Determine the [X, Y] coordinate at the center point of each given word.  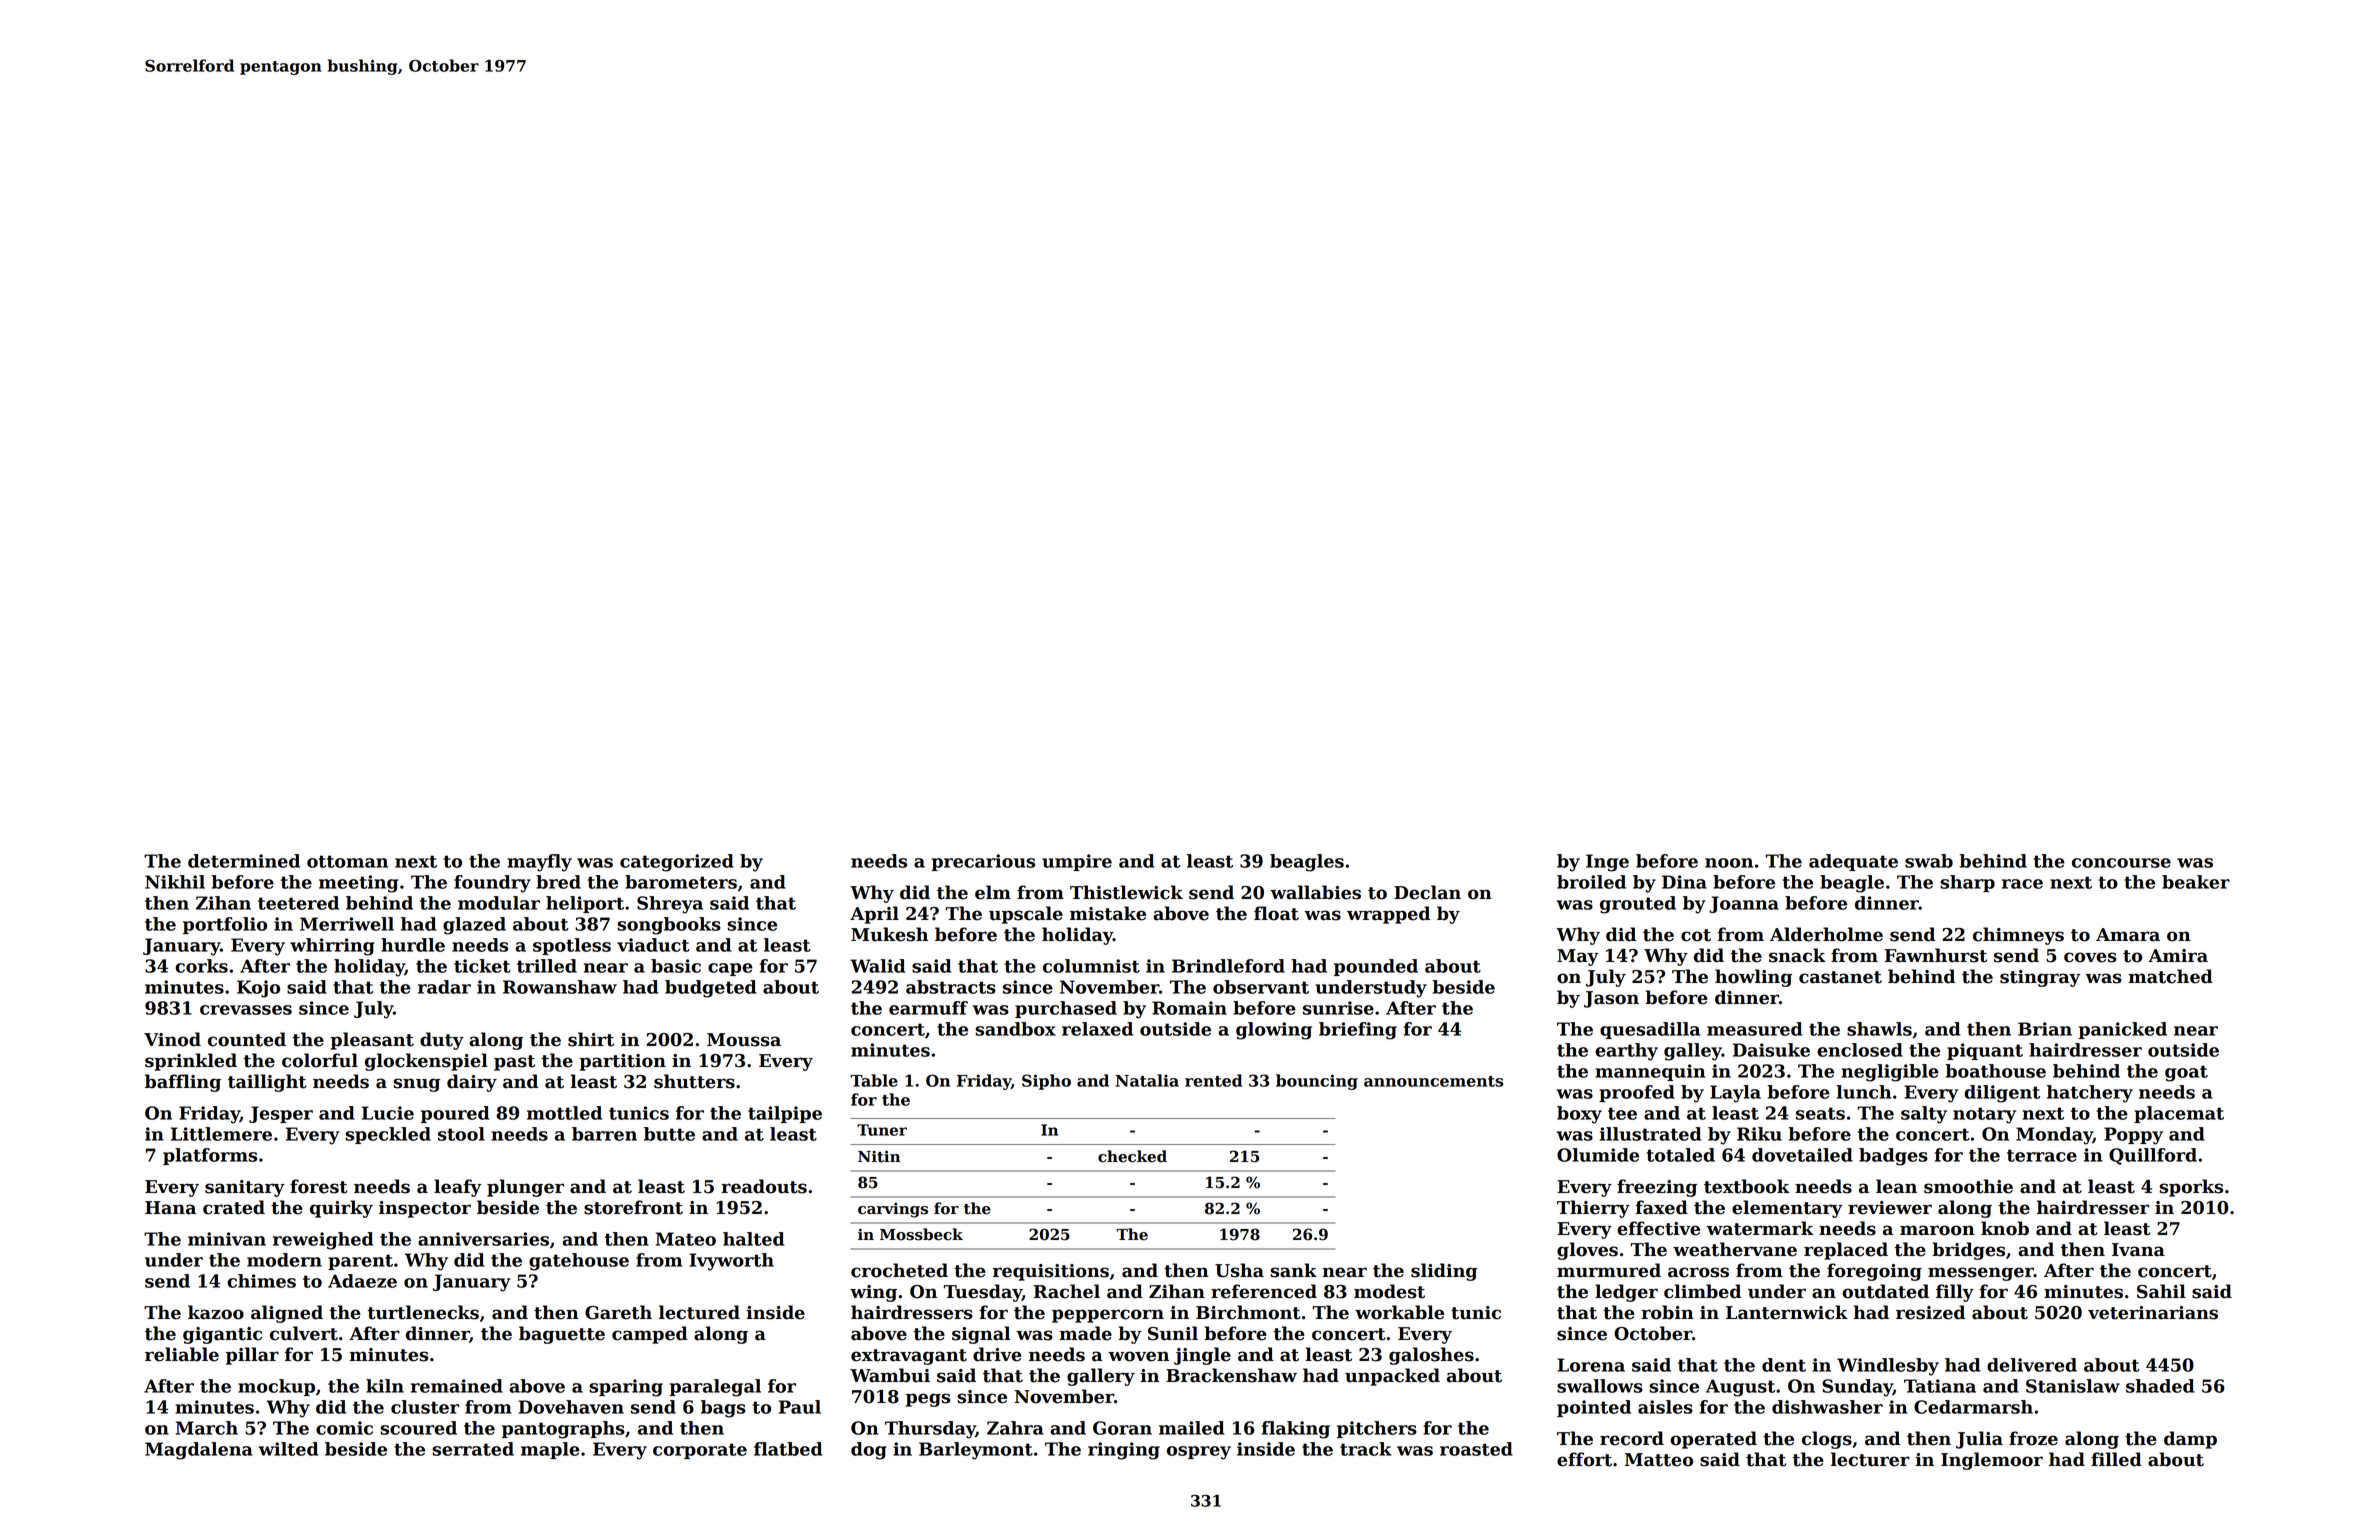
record [1632, 1438]
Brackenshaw [1231, 1375]
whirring [332, 947]
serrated [473, 1449]
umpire [1077, 862]
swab [1929, 861]
